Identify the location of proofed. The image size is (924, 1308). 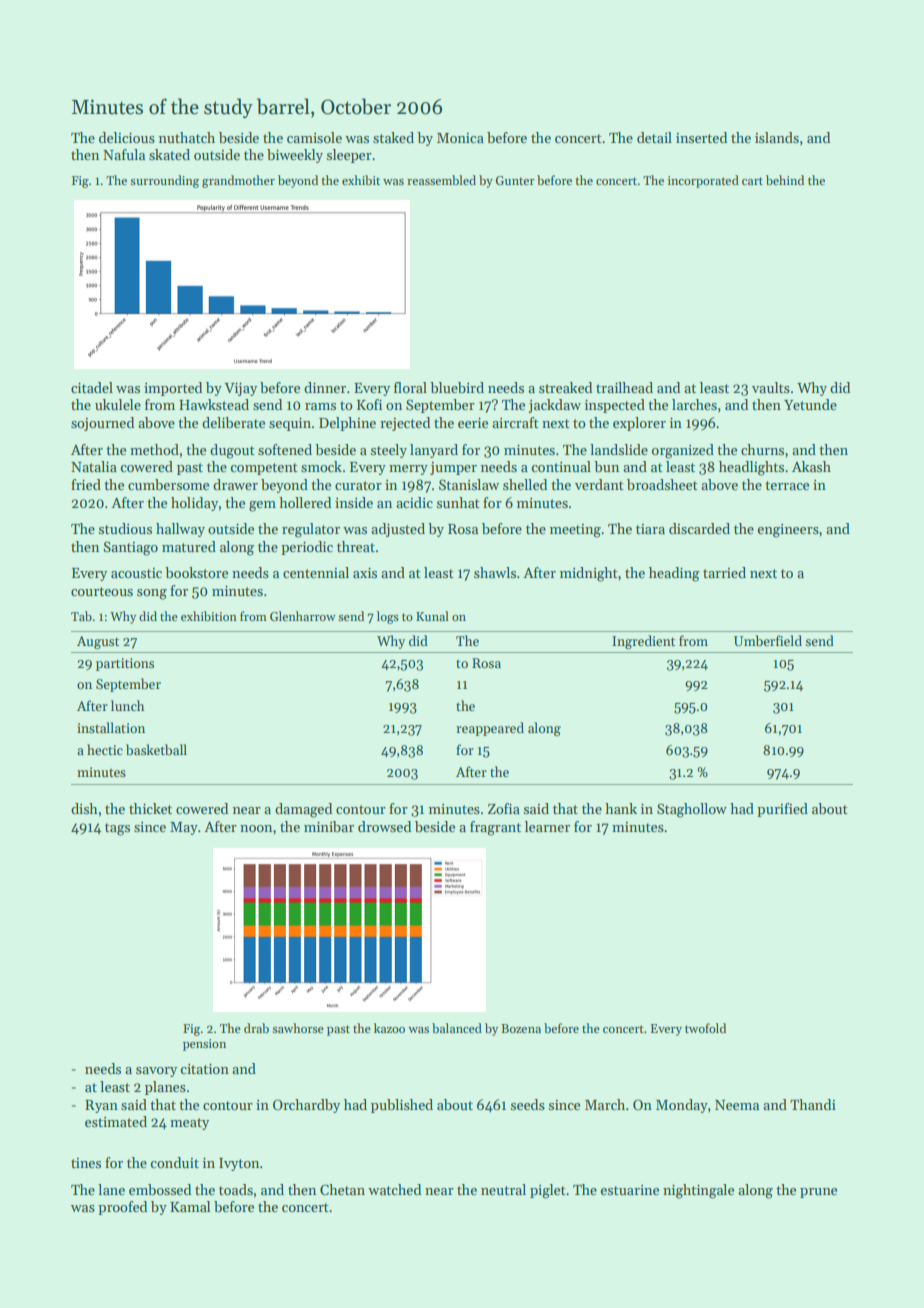
(122, 1208).
